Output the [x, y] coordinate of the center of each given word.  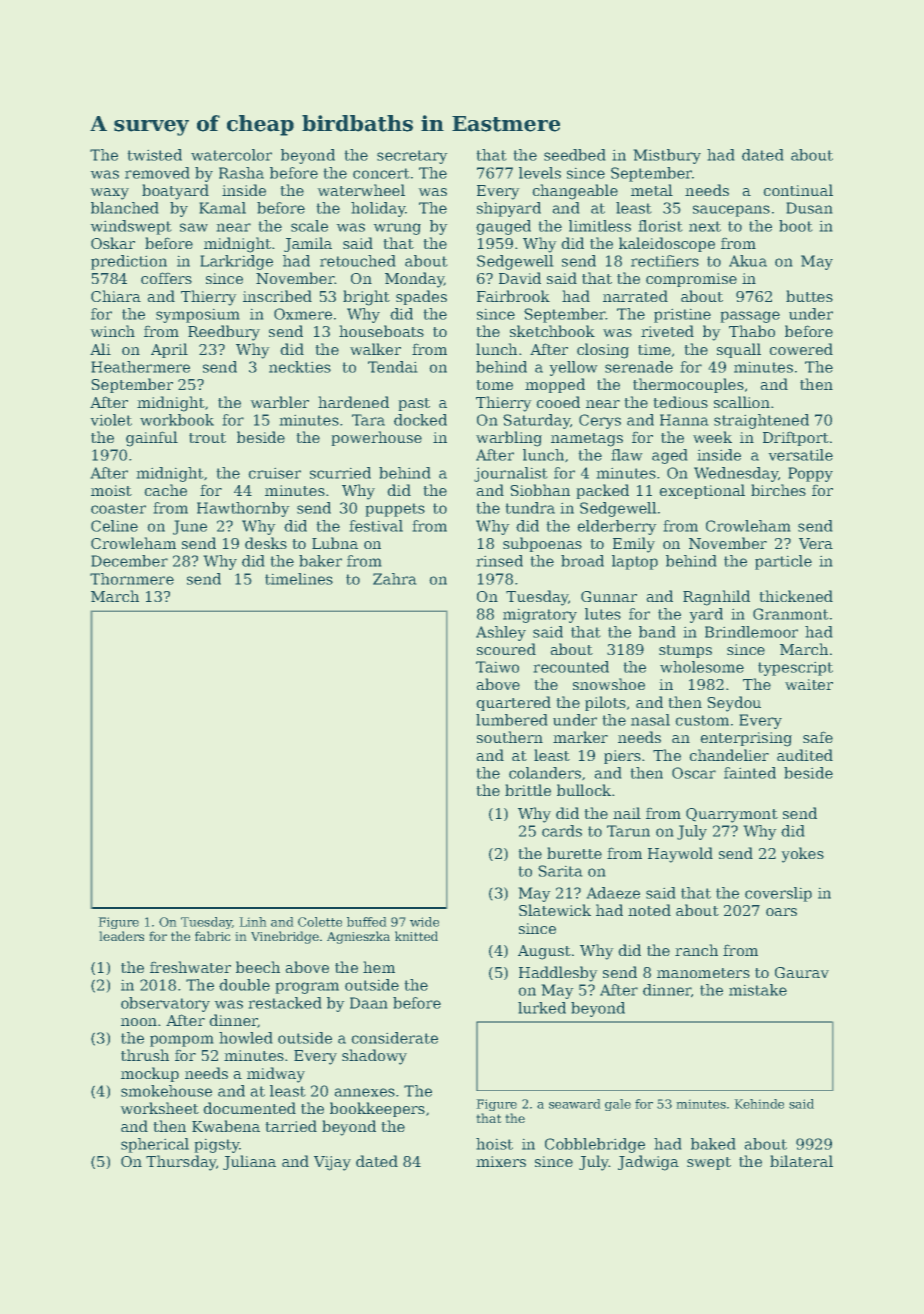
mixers [501, 1161]
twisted [154, 155]
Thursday [181, 1163]
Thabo [752, 331]
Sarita [560, 871]
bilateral [801, 1161]
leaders [121, 936]
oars [781, 912]
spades [421, 297]
